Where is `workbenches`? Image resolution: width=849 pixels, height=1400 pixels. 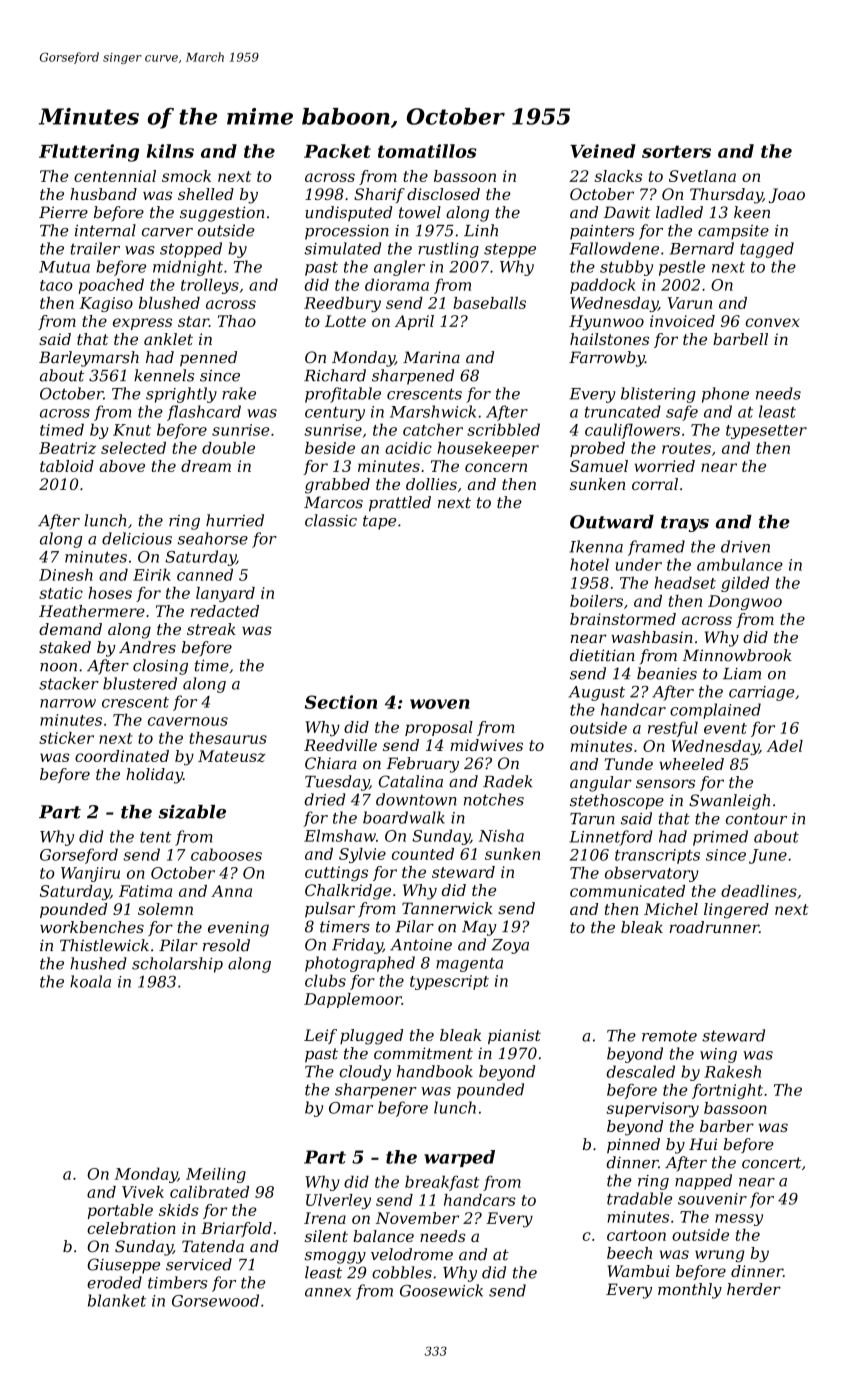 workbenches is located at coordinates (92, 927).
